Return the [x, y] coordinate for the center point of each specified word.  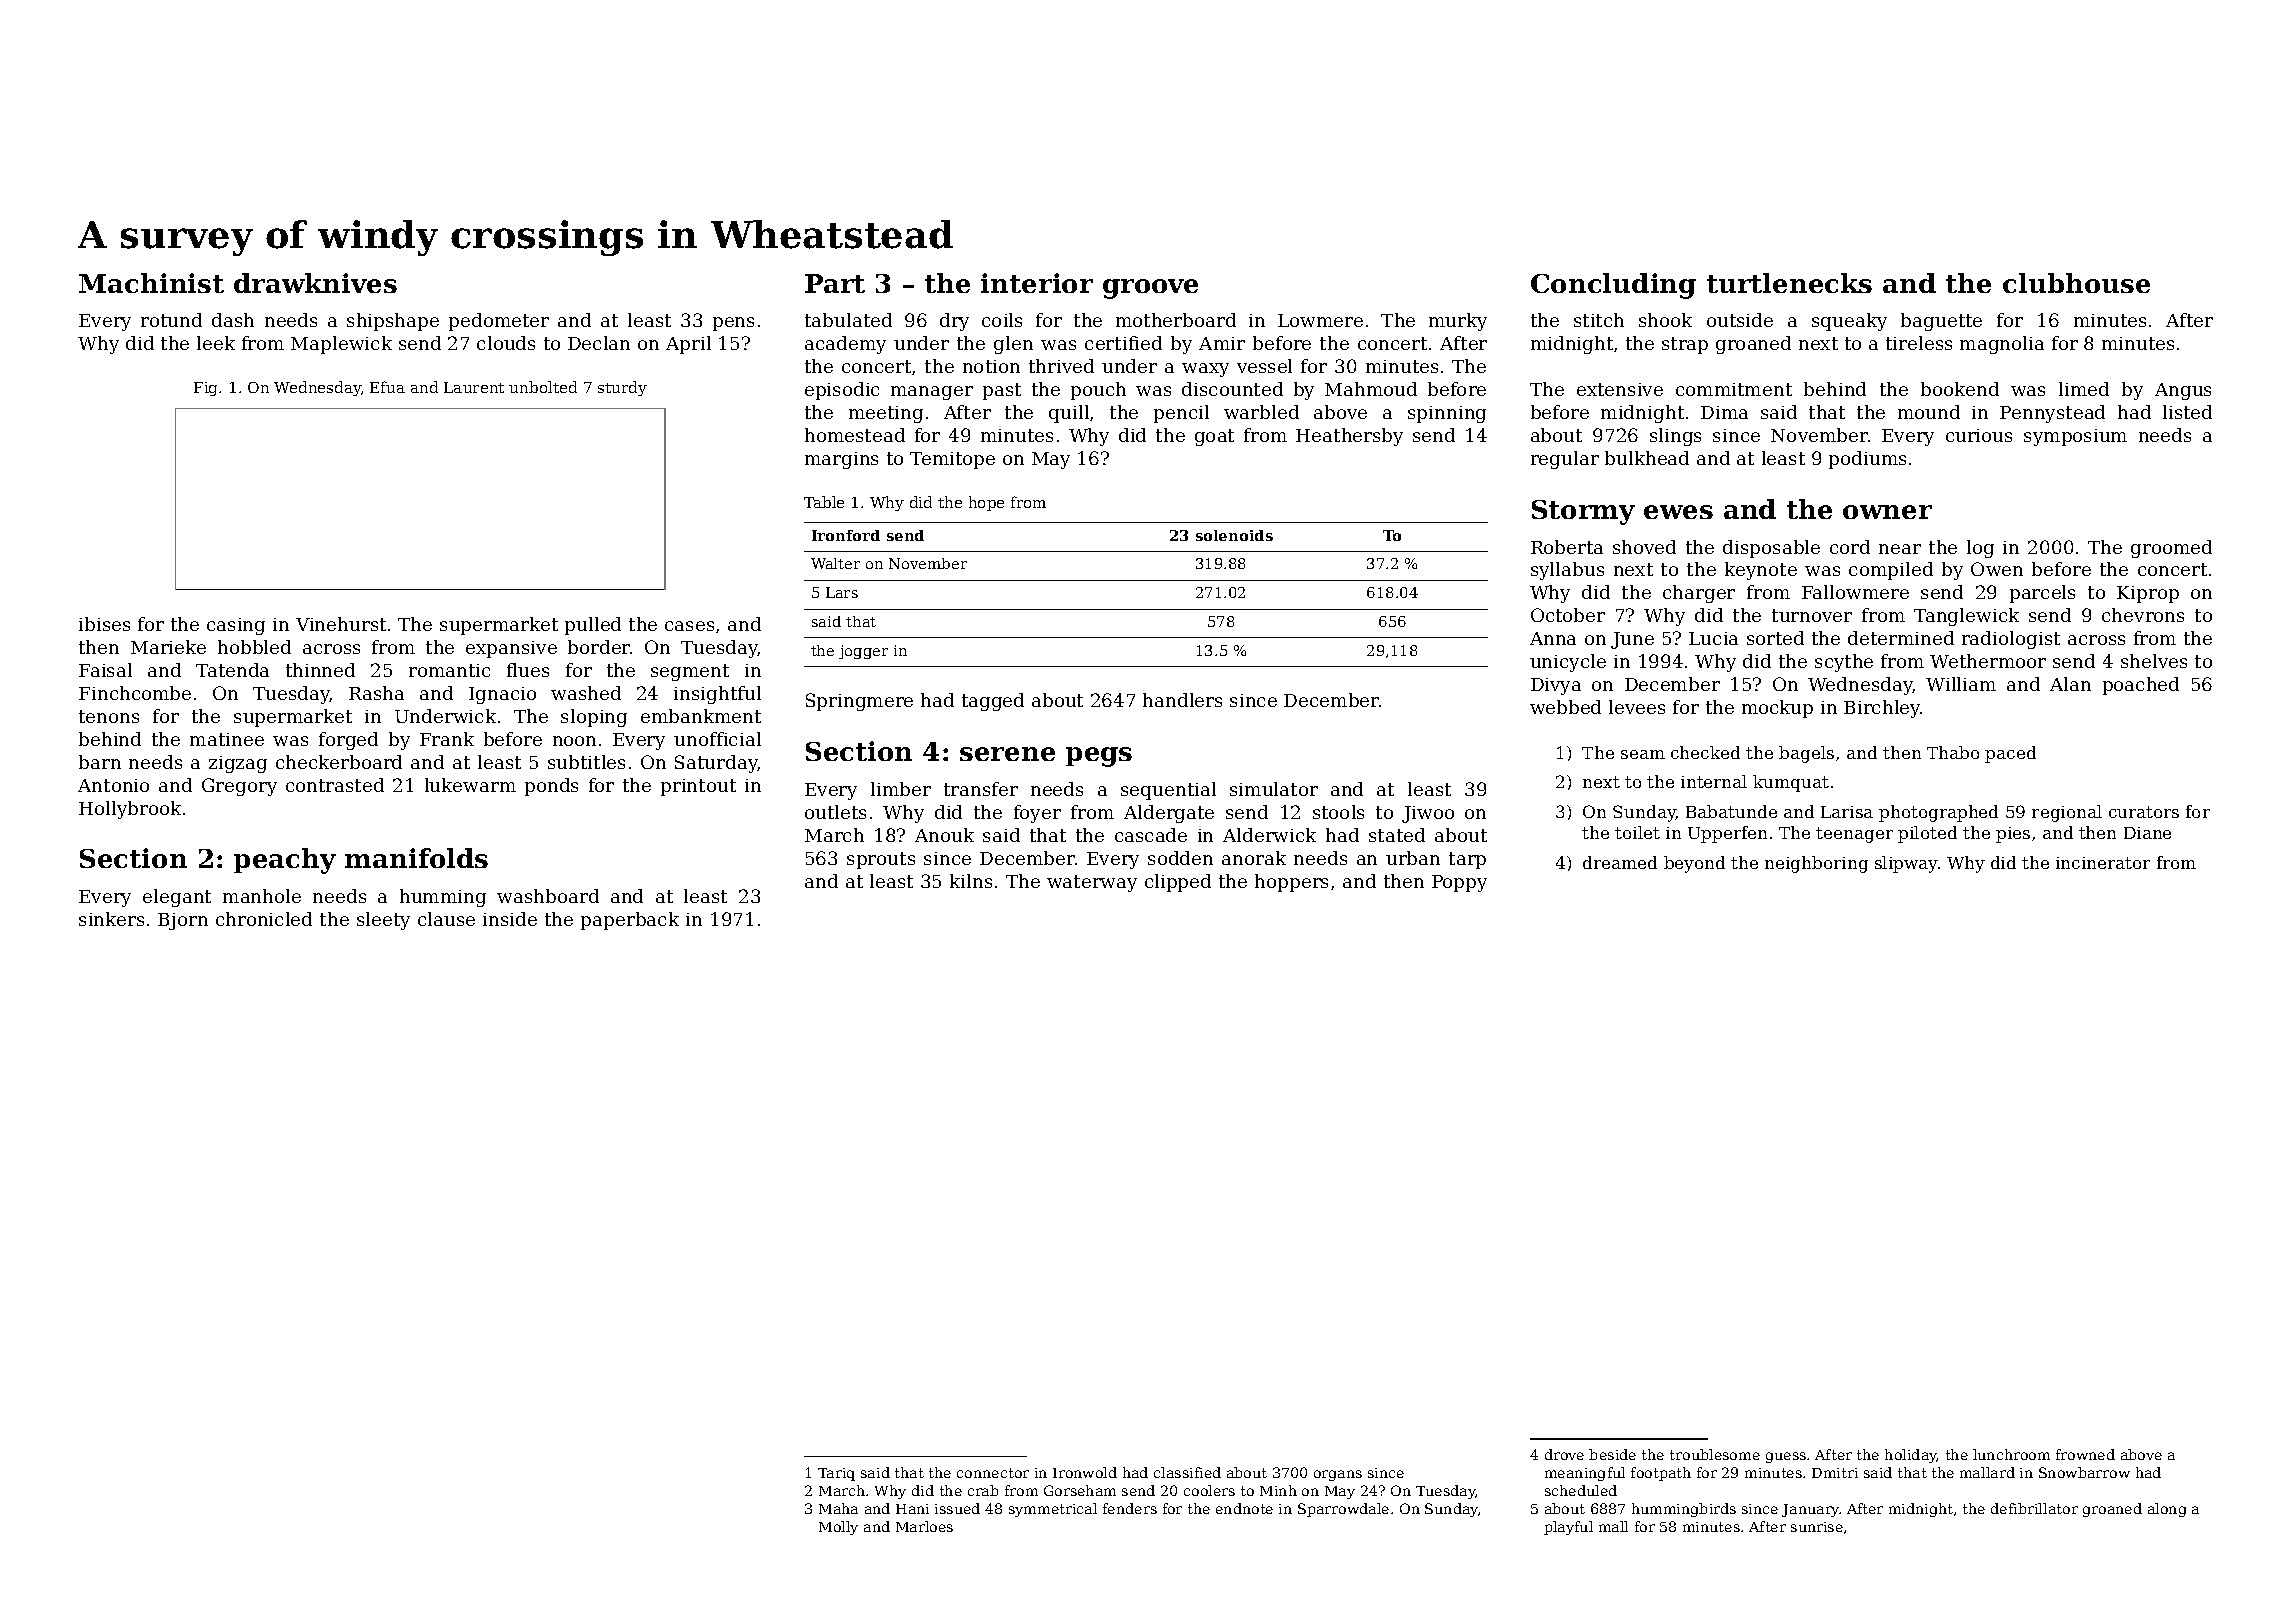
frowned [2085, 1454]
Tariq [836, 1474]
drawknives [315, 283]
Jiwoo [1428, 814]
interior [1037, 283]
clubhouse [2076, 283]
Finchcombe [135, 693]
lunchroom [2011, 1454]
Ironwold [1085, 1472]
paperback [630, 921]
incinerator [2103, 863]
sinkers [111, 919]
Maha [838, 1508]
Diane [2147, 833]
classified [1187, 1472]
